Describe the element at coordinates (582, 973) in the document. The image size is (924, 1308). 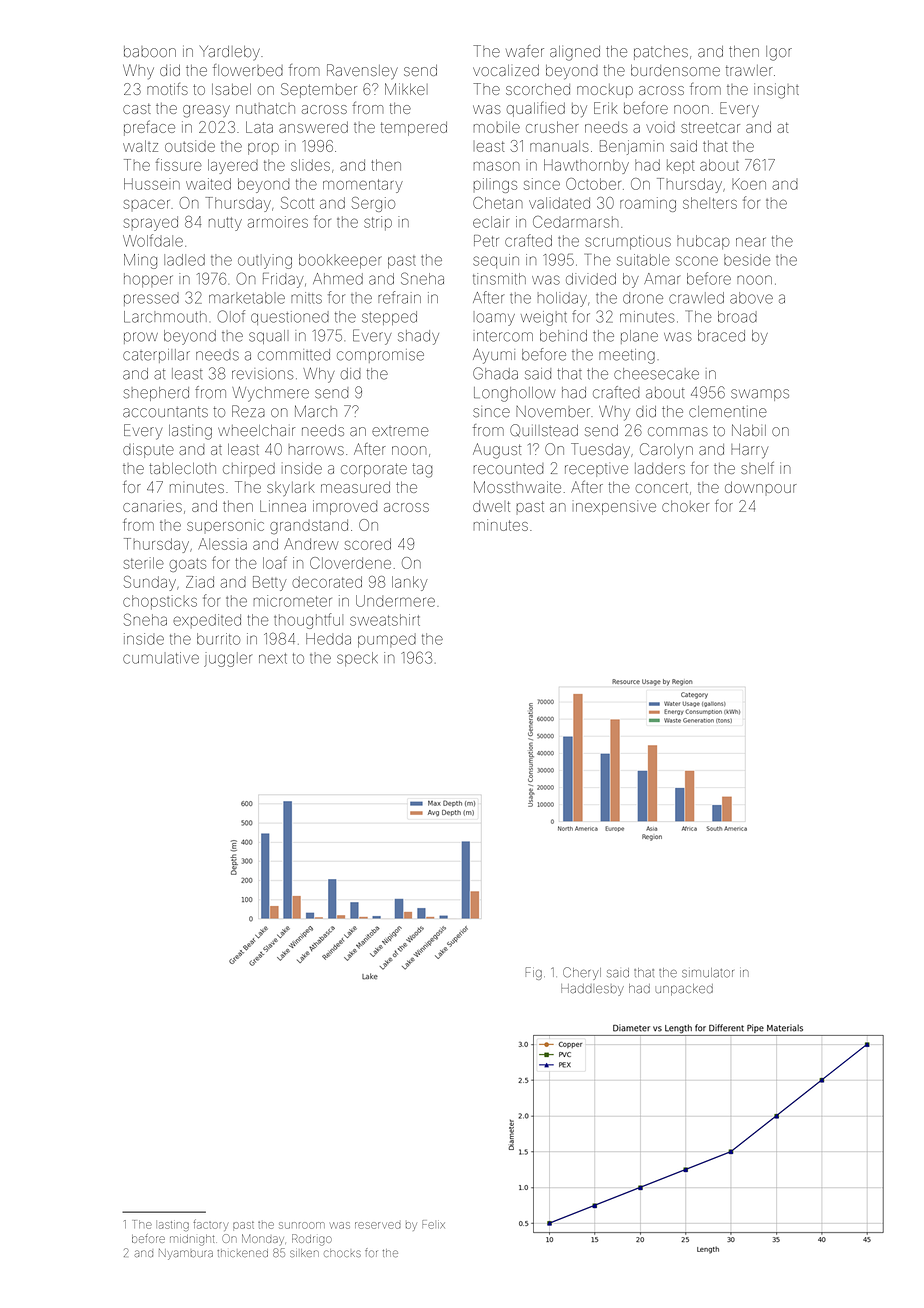
I see `Cheryl` at that location.
